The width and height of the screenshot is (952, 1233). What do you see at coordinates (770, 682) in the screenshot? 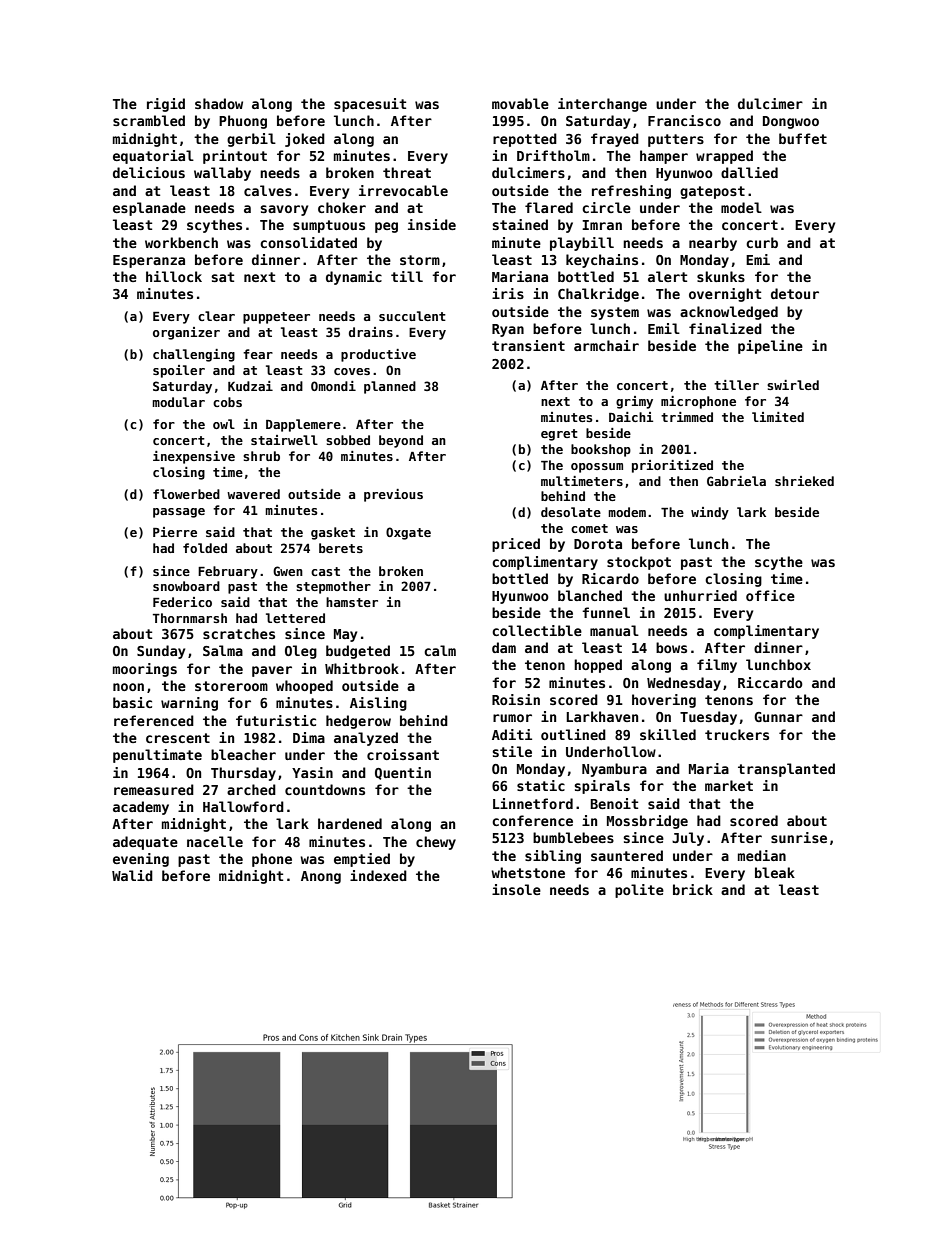
I see `Riccardo` at bounding box center [770, 682].
